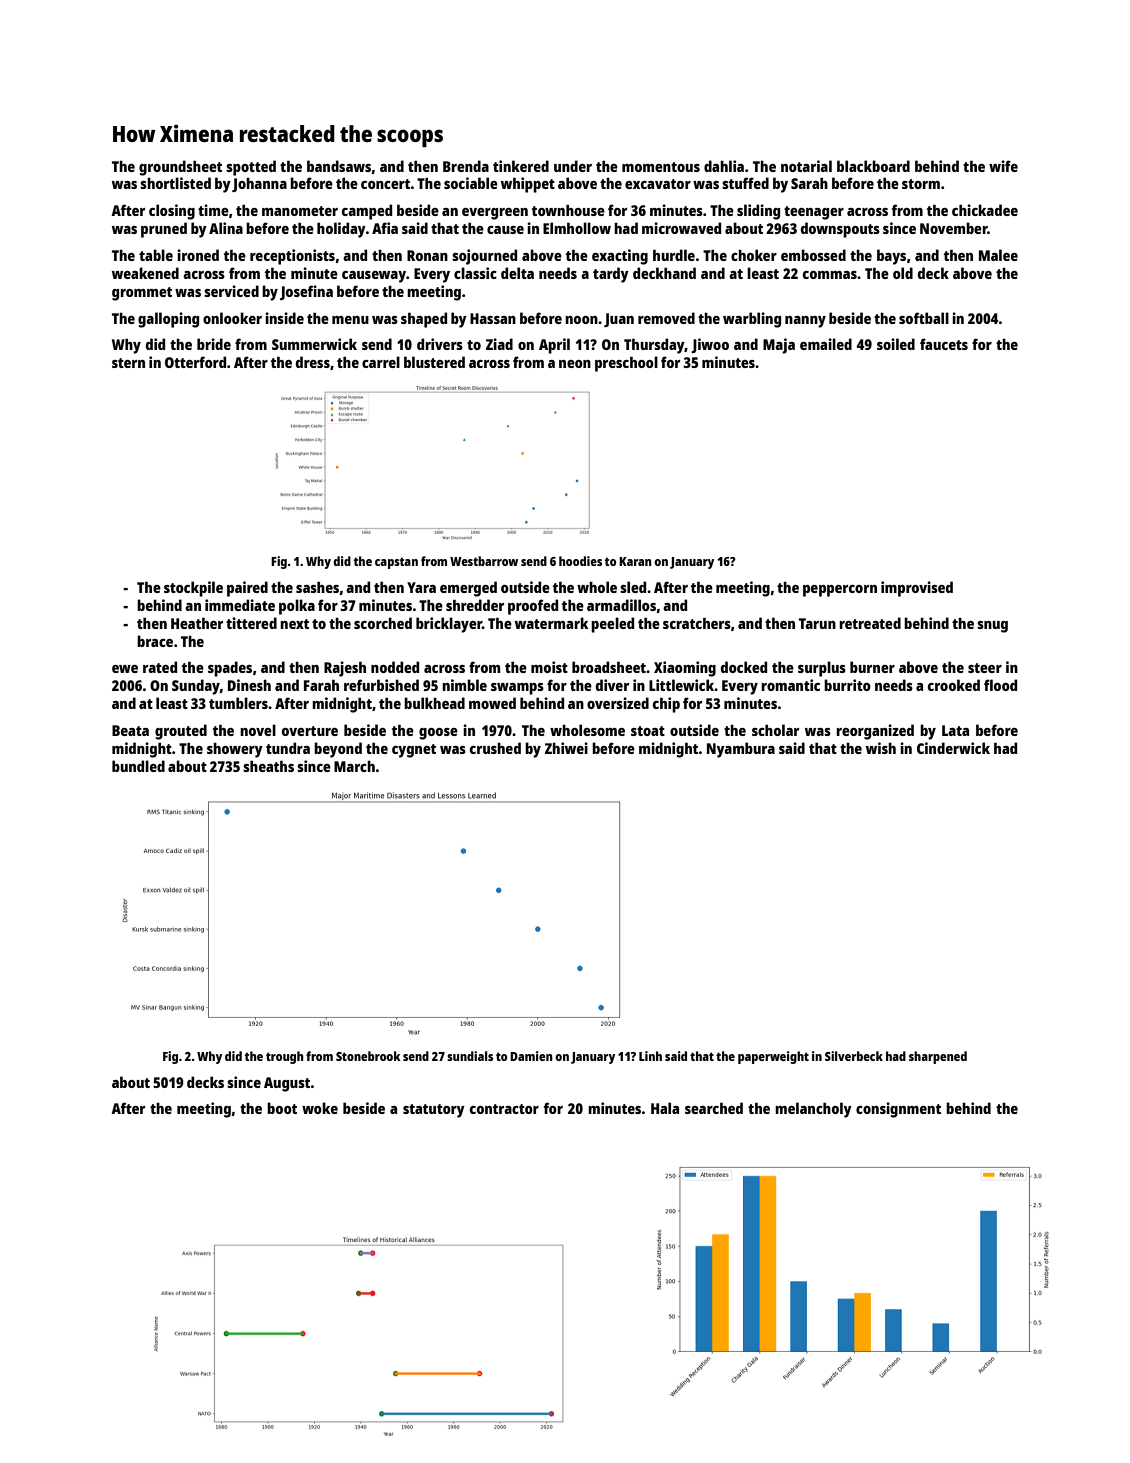  I want to click on peppercorn, so click(840, 591).
